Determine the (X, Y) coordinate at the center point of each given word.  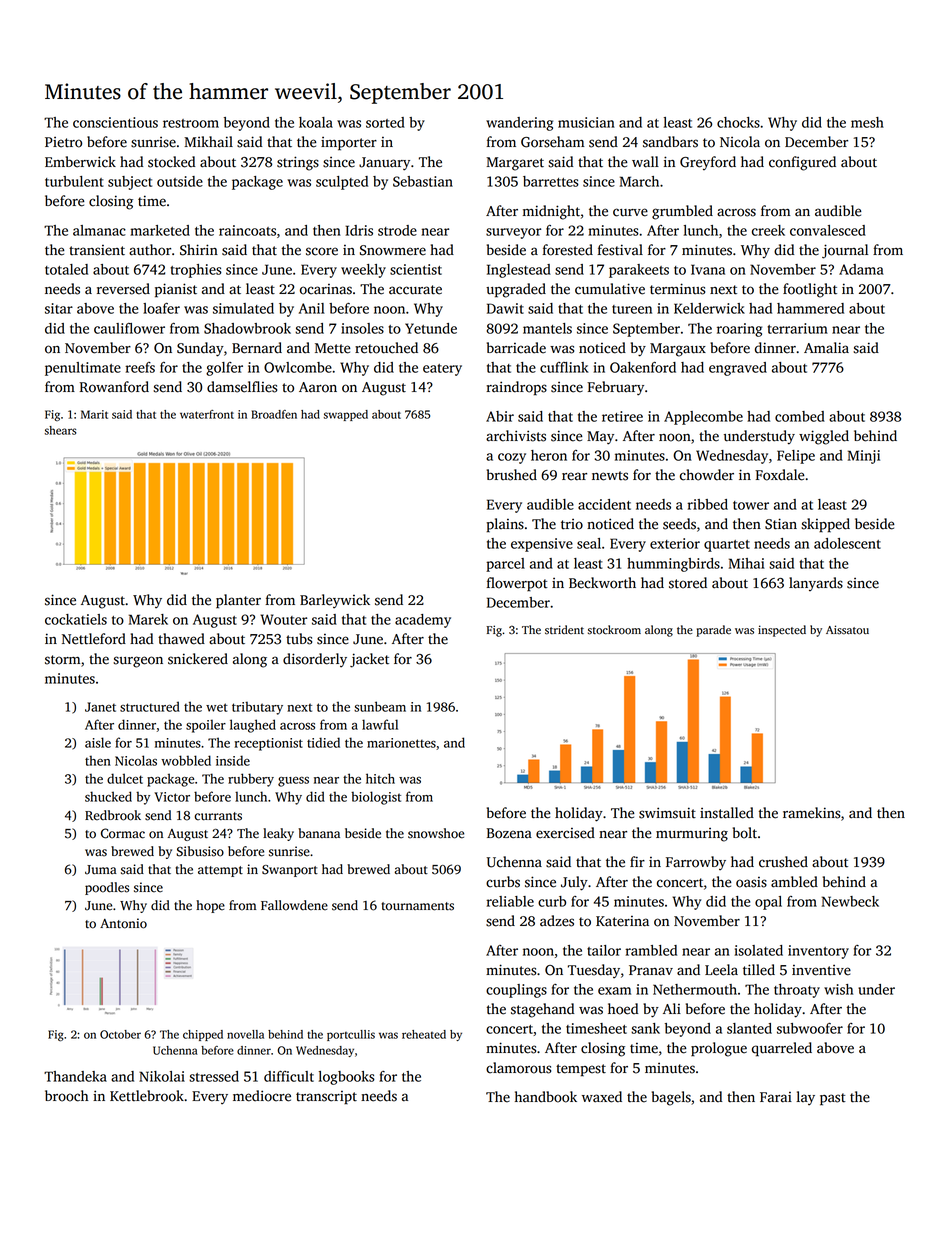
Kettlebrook (147, 1096)
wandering (519, 124)
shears (60, 430)
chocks (738, 122)
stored (688, 583)
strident (564, 630)
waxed (602, 1097)
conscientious (115, 122)
